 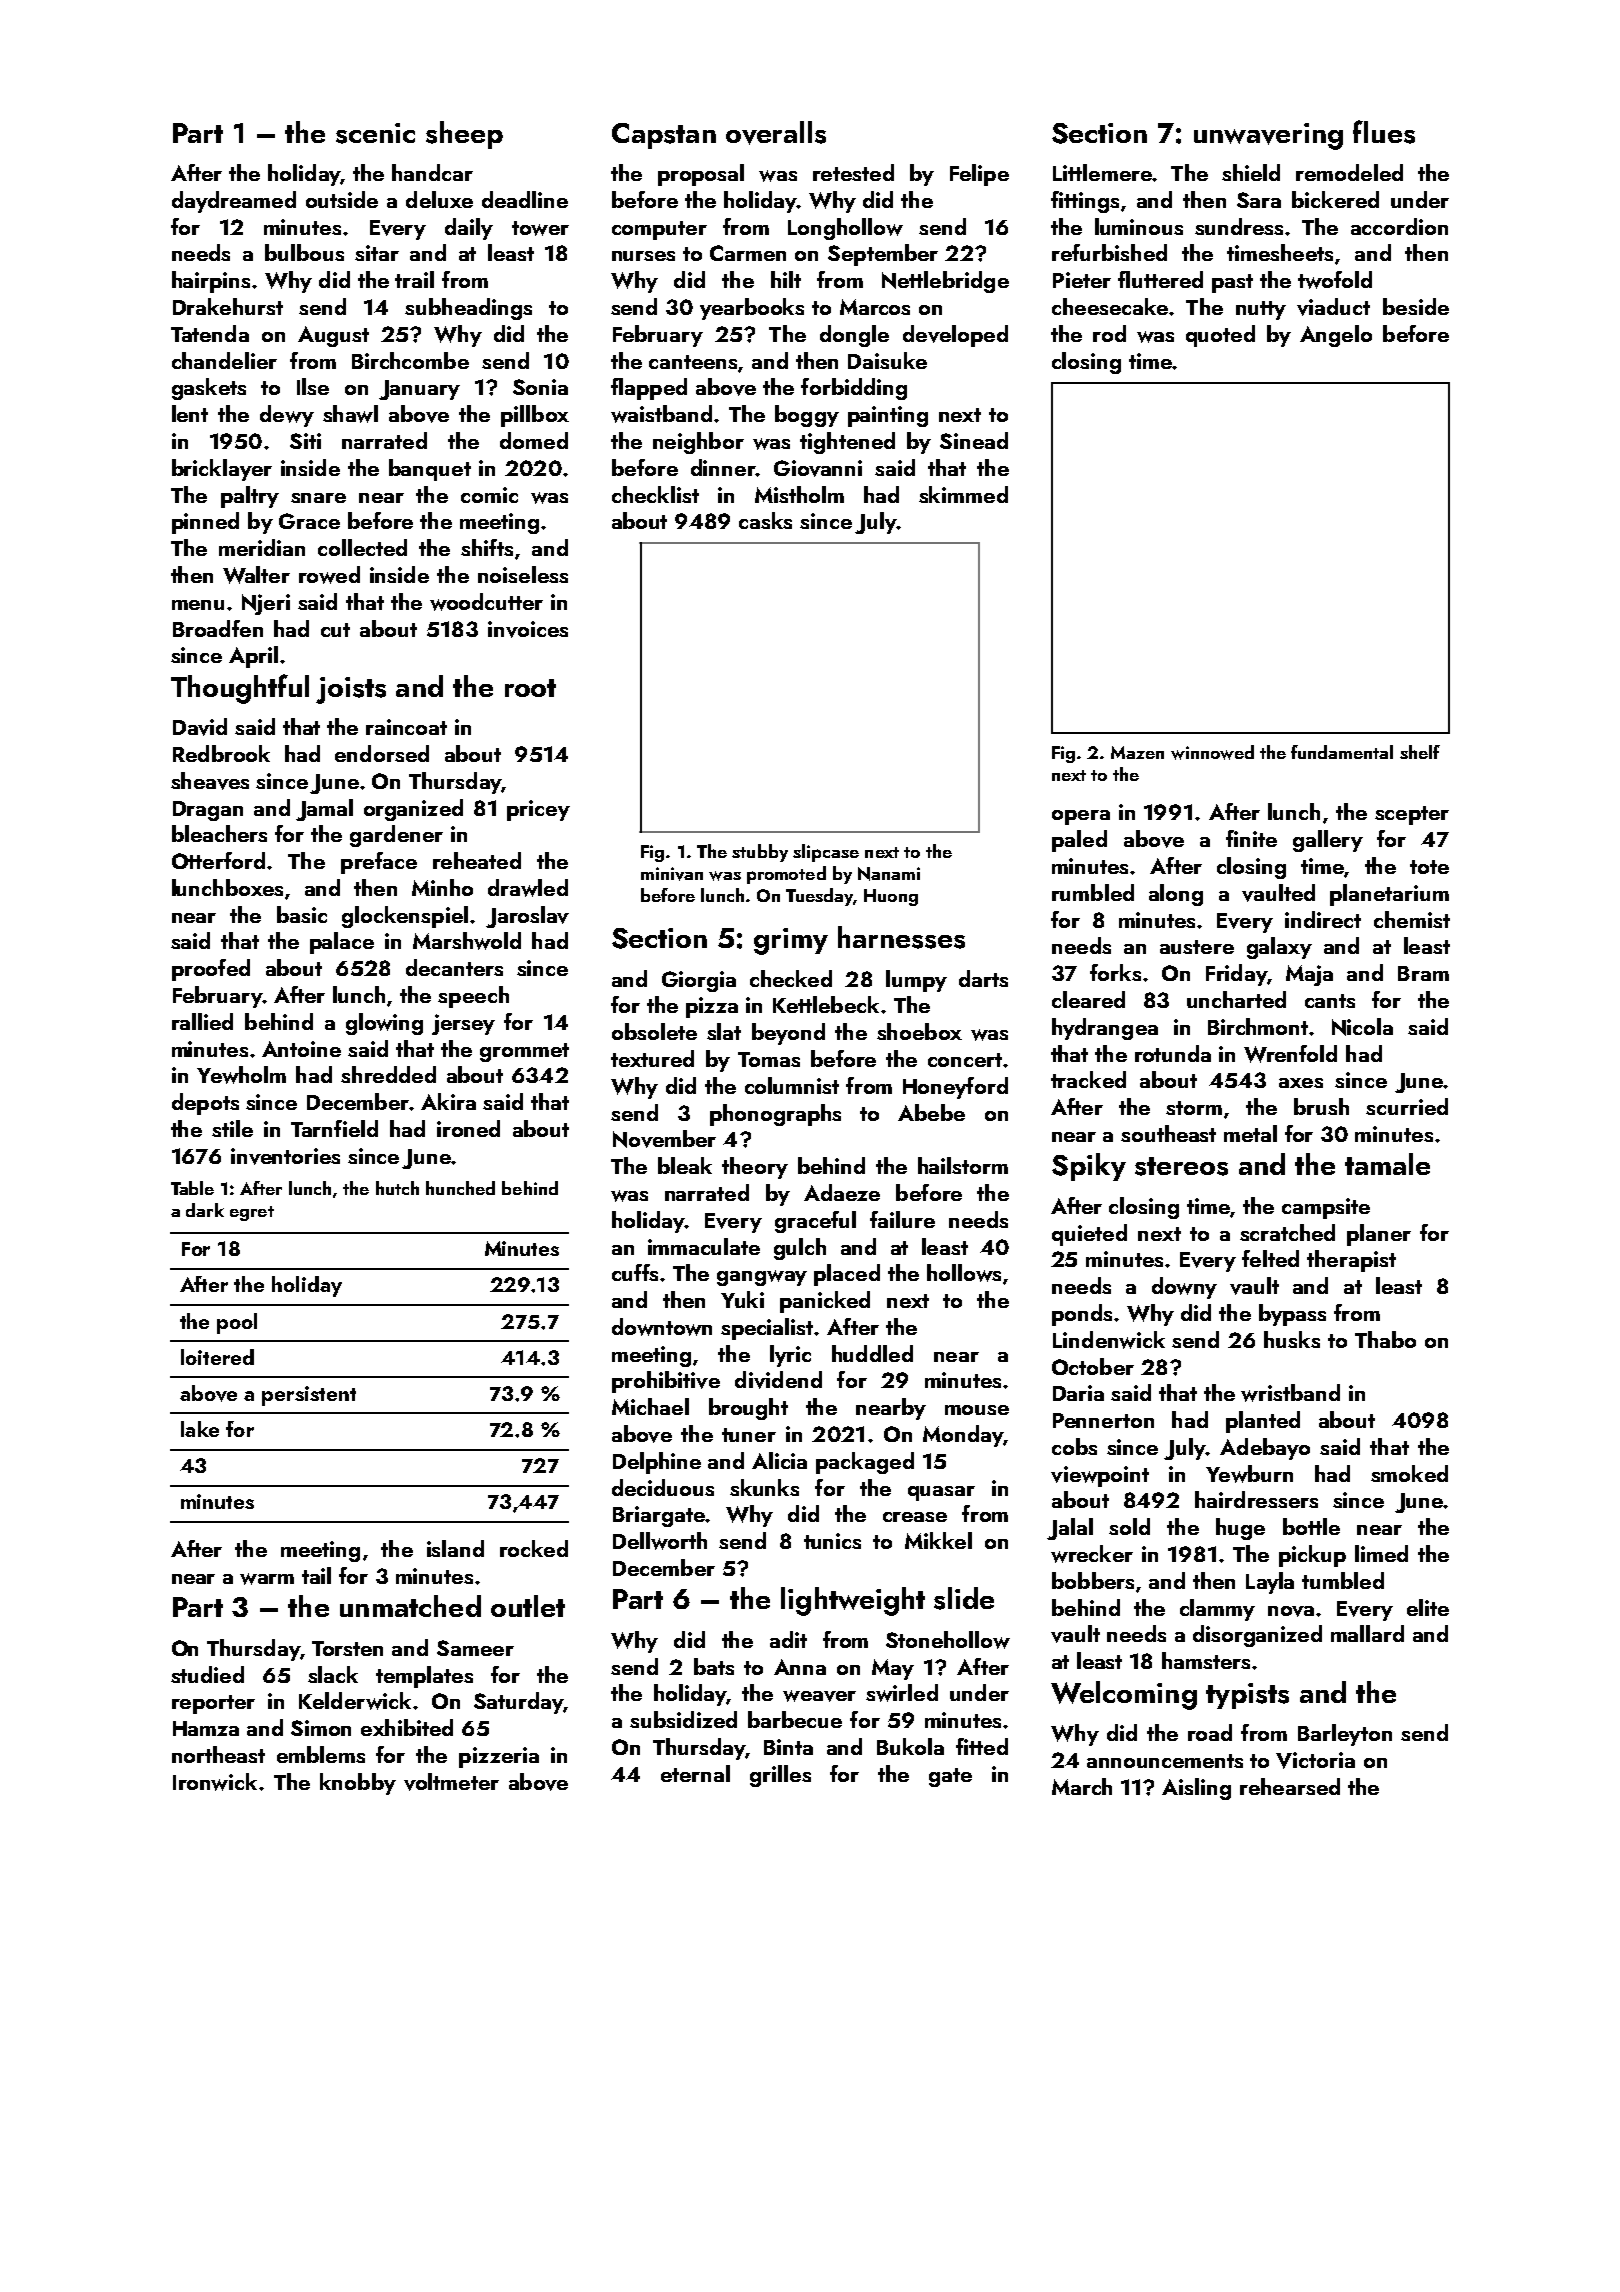 I want to click on hairpins, so click(x=211, y=282).
